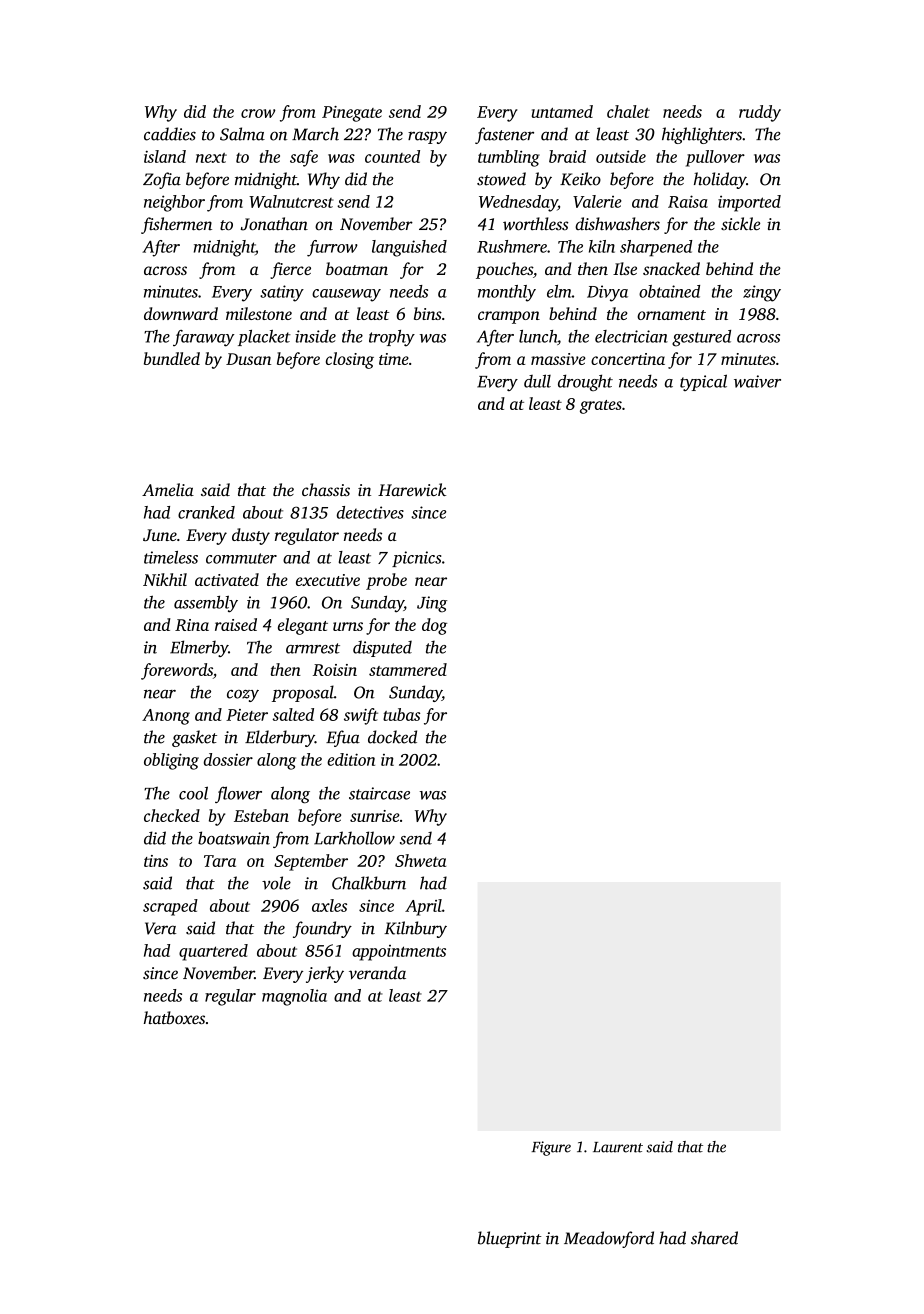 The height and width of the image is (1314, 924). What do you see at coordinates (762, 293) in the image?
I see `zingy` at bounding box center [762, 293].
